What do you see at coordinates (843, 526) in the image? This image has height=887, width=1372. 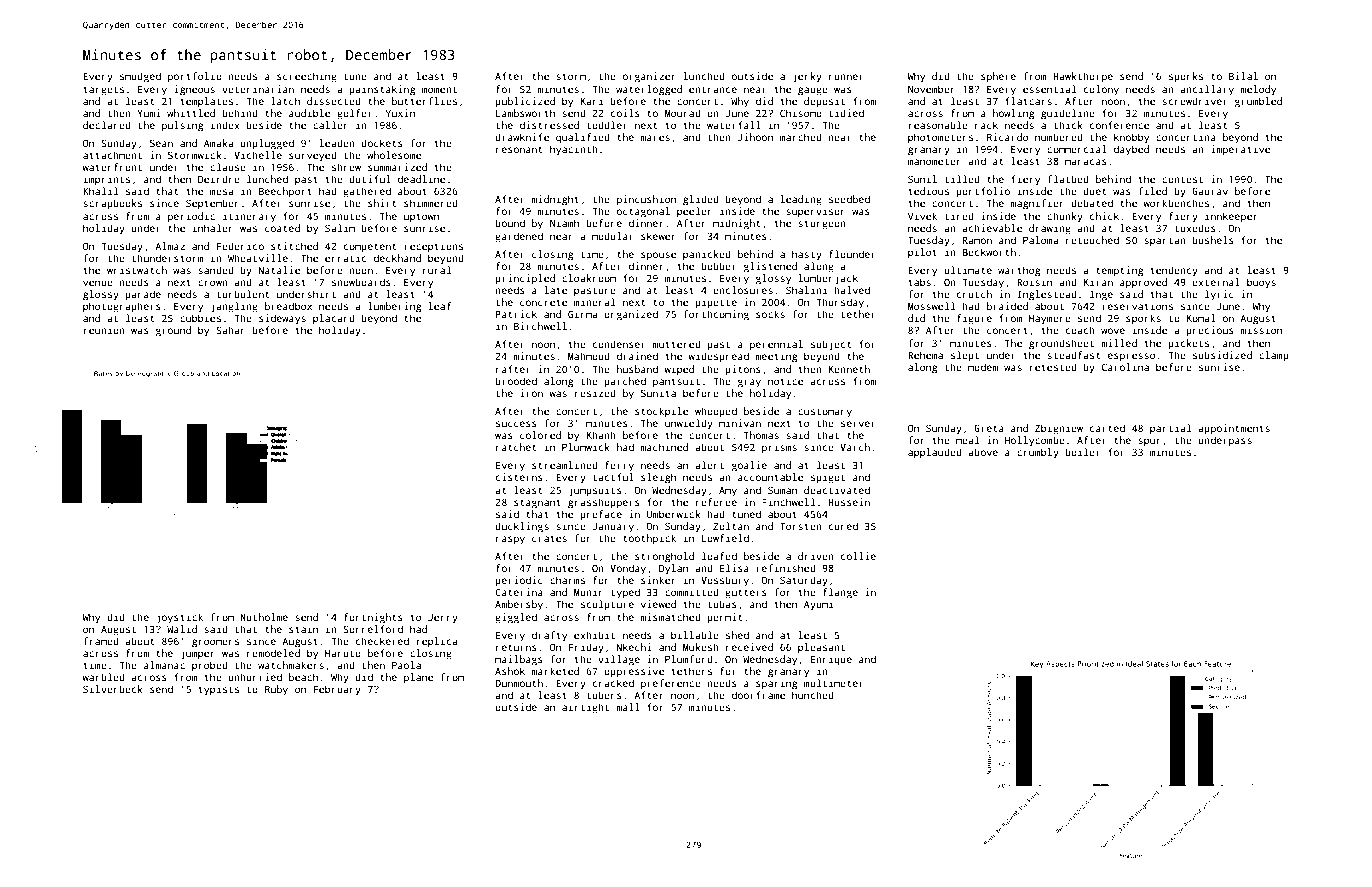 I see `cured` at bounding box center [843, 526].
